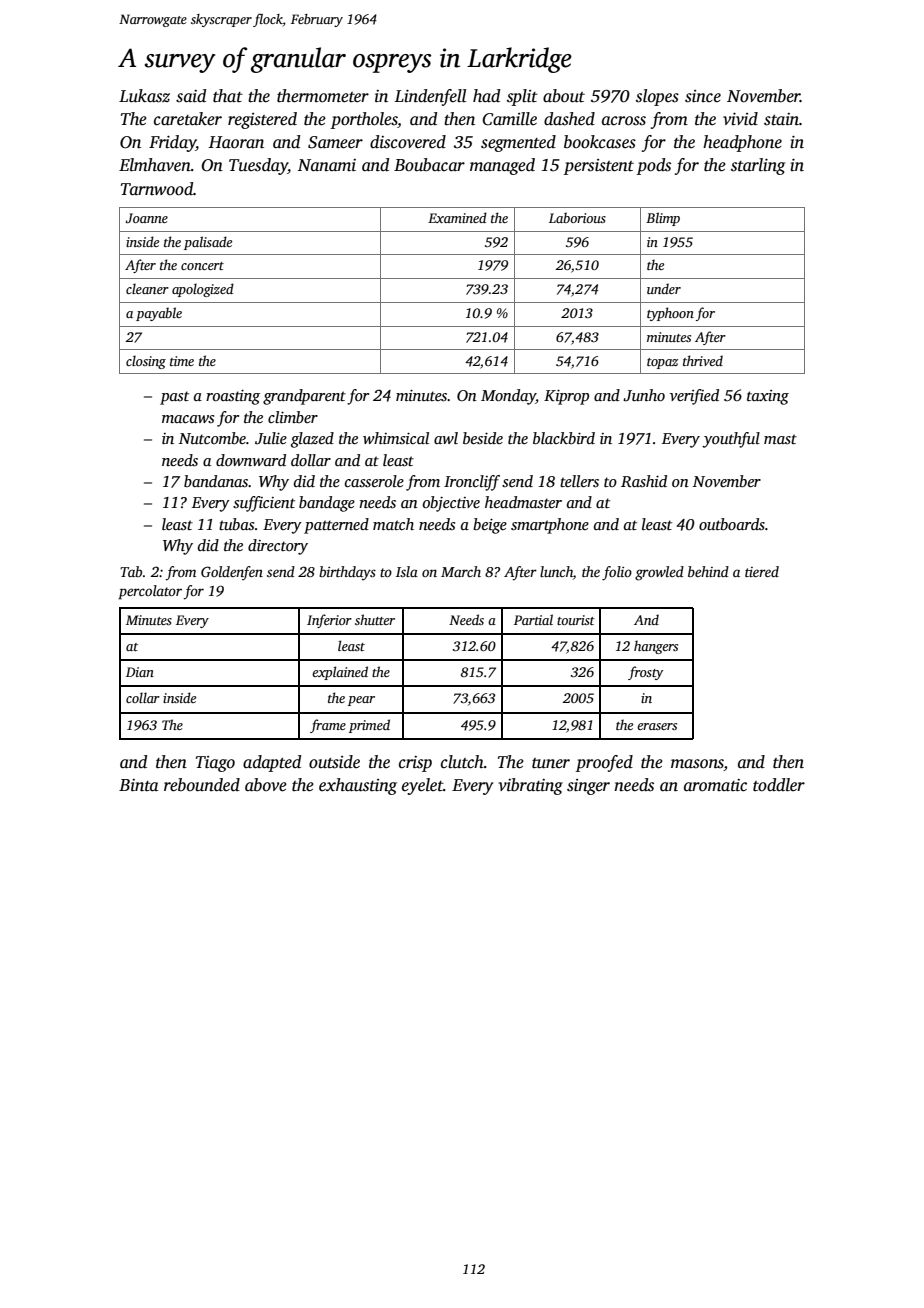 This screenshot has height=1308, width=924. What do you see at coordinates (569, 119) in the screenshot?
I see `dashed` at bounding box center [569, 119].
